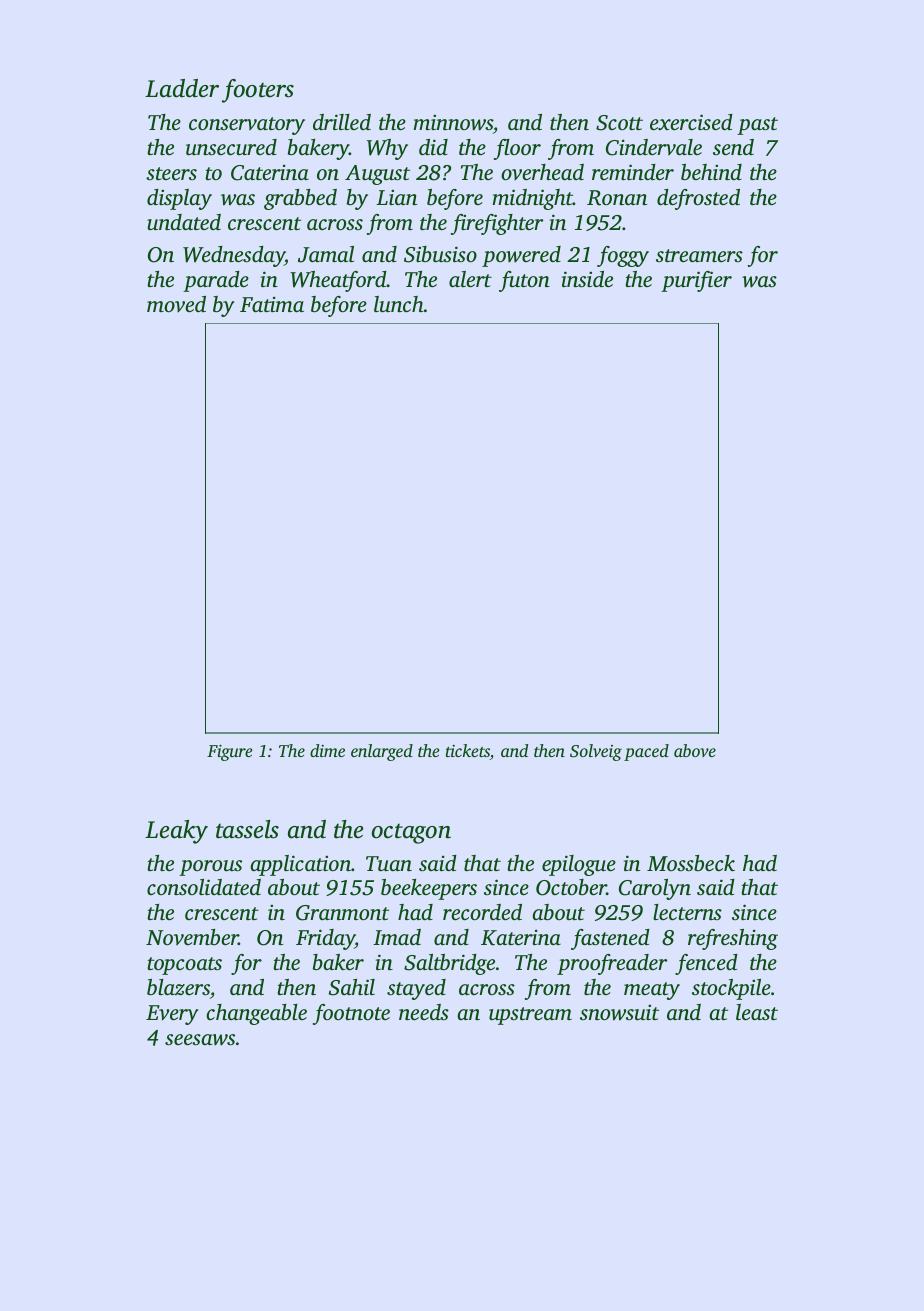  What do you see at coordinates (230, 753) in the document?
I see `Figure` at bounding box center [230, 753].
